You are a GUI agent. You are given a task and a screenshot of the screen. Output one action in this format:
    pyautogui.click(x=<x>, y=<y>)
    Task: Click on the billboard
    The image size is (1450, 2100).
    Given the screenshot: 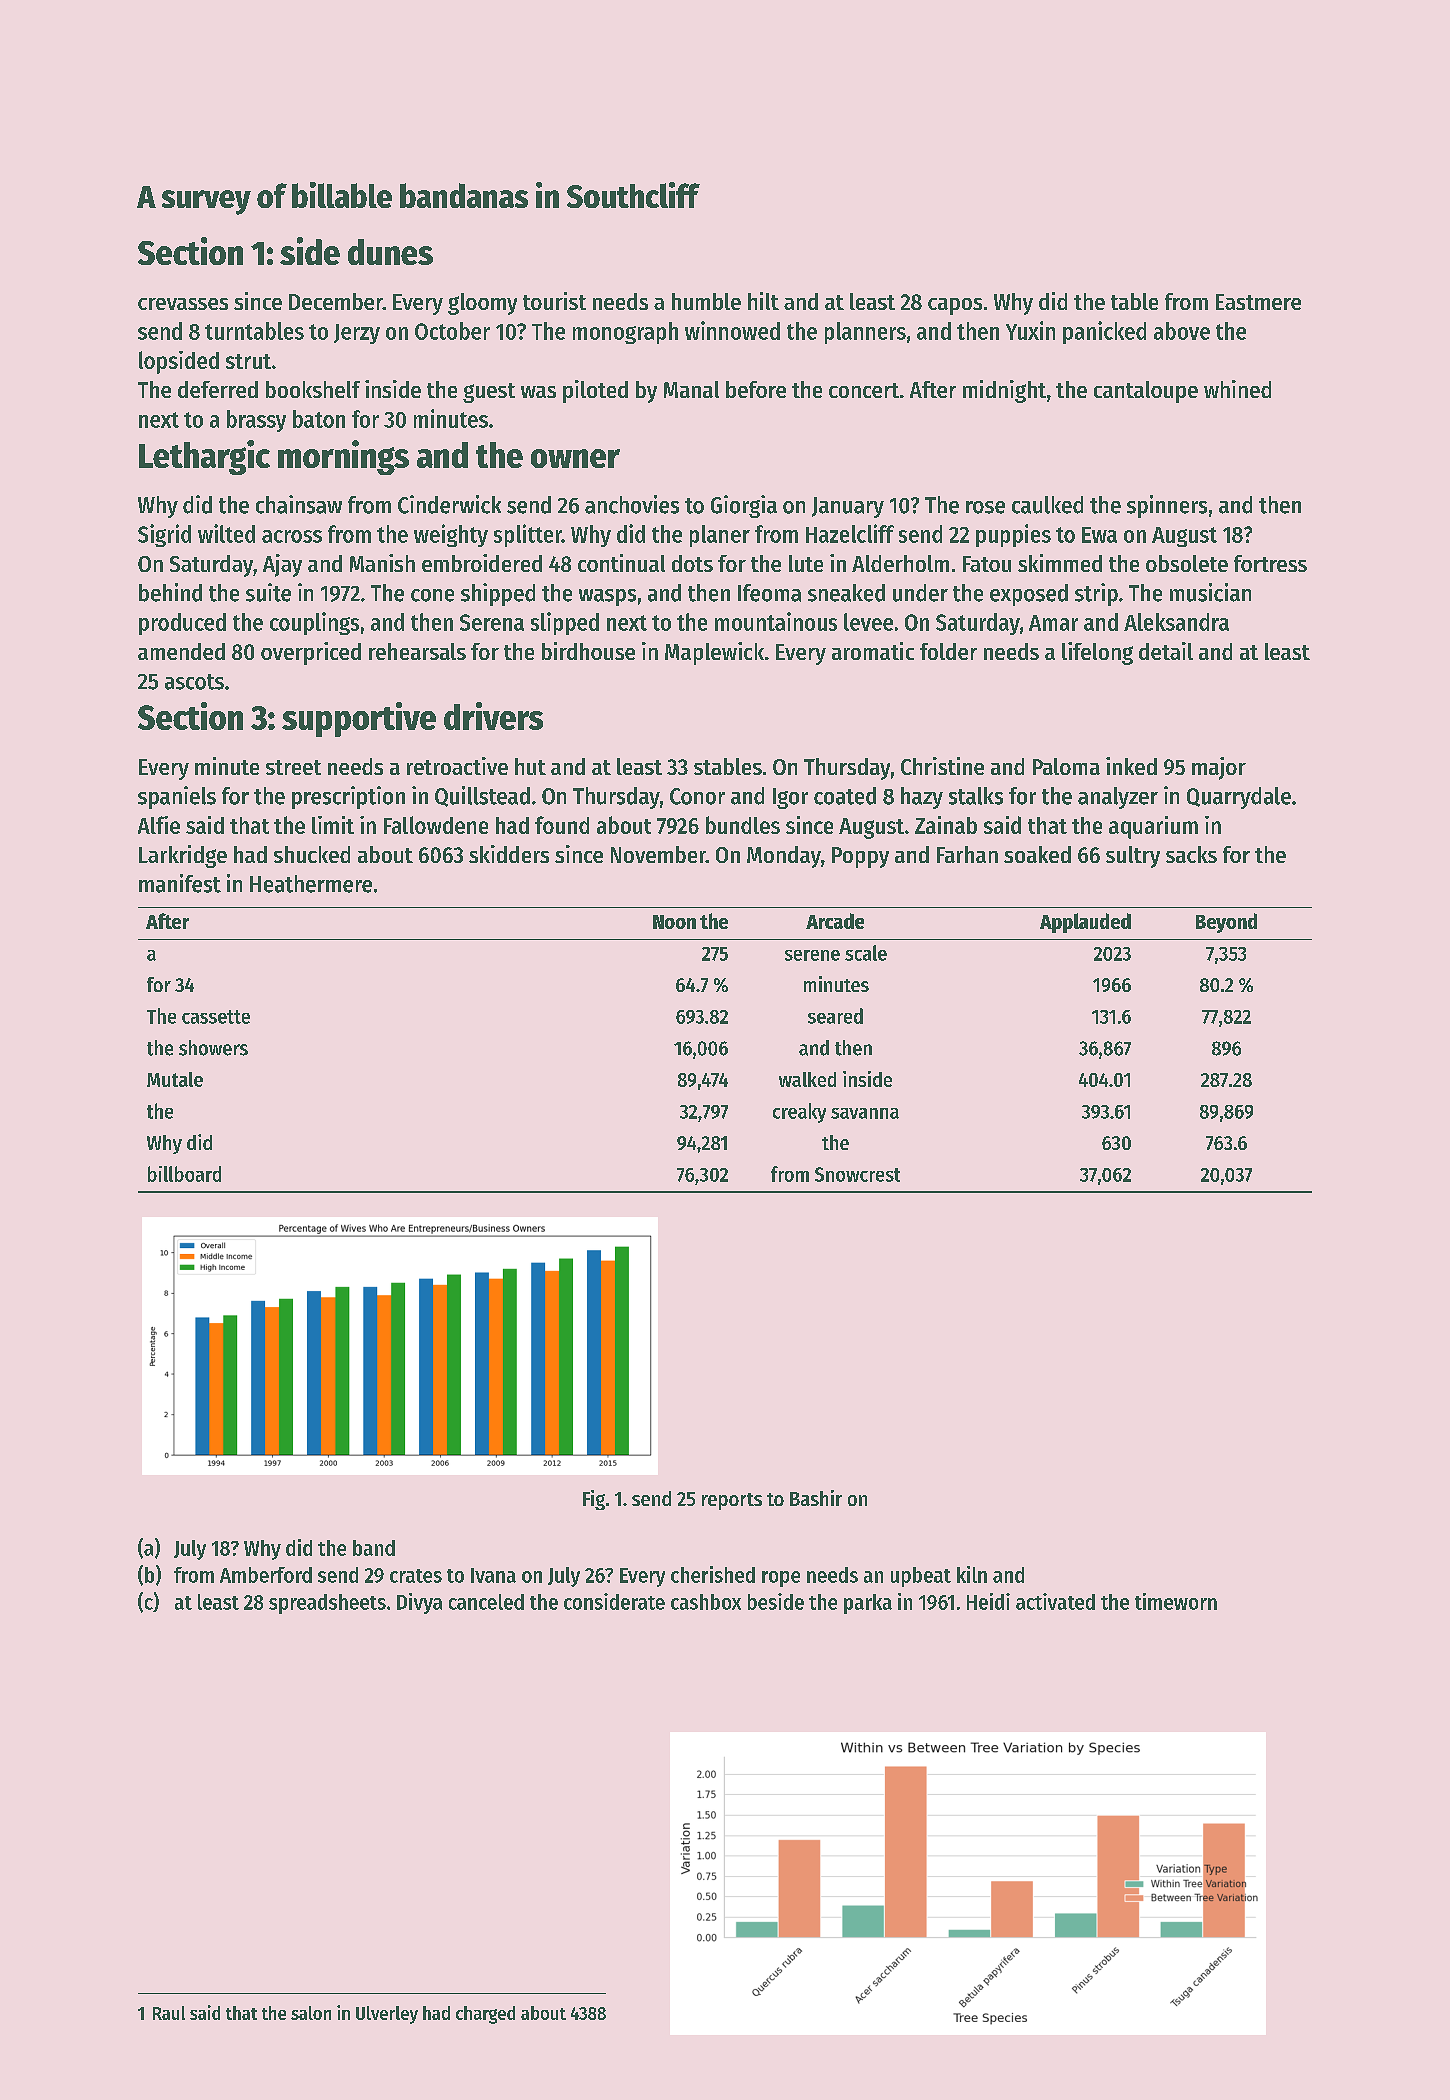 What is the action you would take?
    pyautogui.click(x=184, y=1174)
